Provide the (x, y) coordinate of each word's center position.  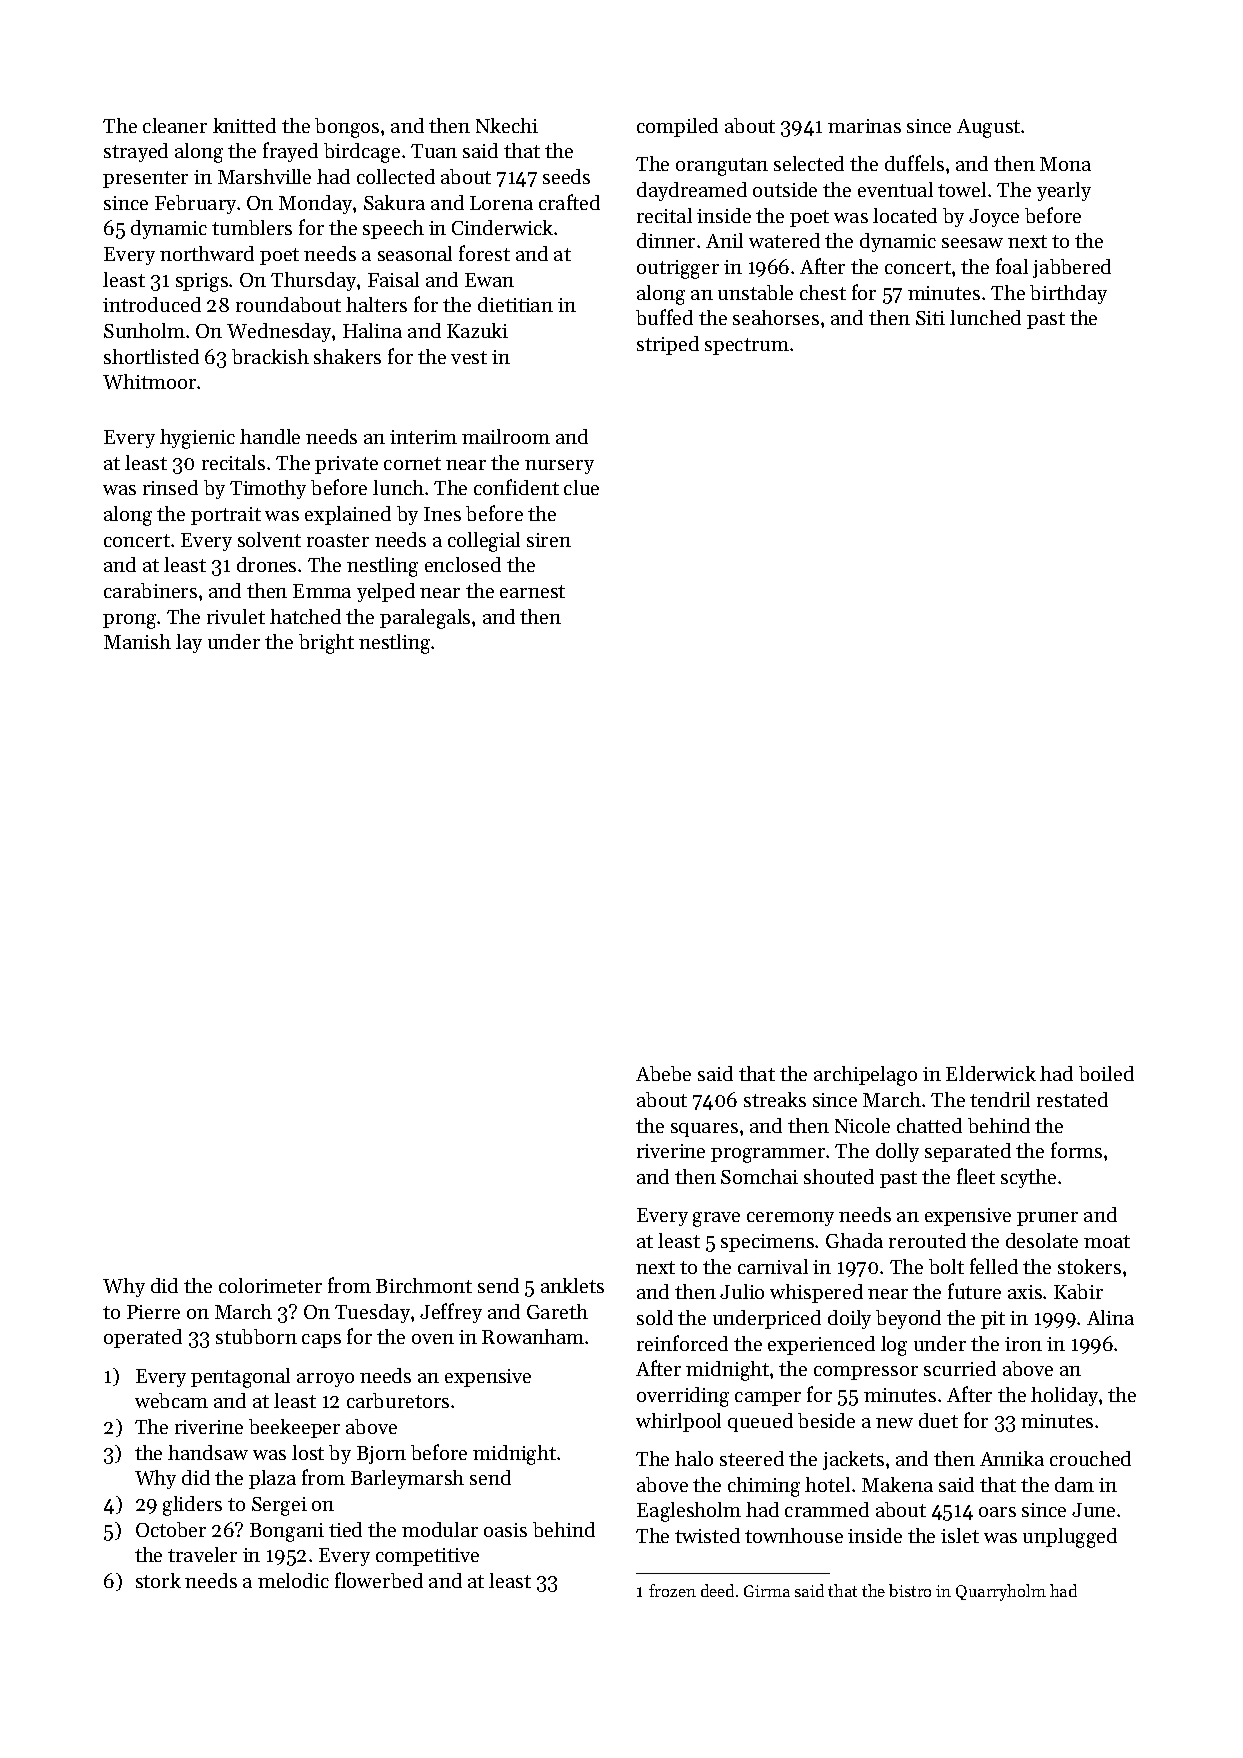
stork (158, 1580)
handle (270, 436)
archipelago (865, 1076)
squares (704, 1130)
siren (549, 540)
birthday (1068, 294)
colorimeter (270, 1285)
